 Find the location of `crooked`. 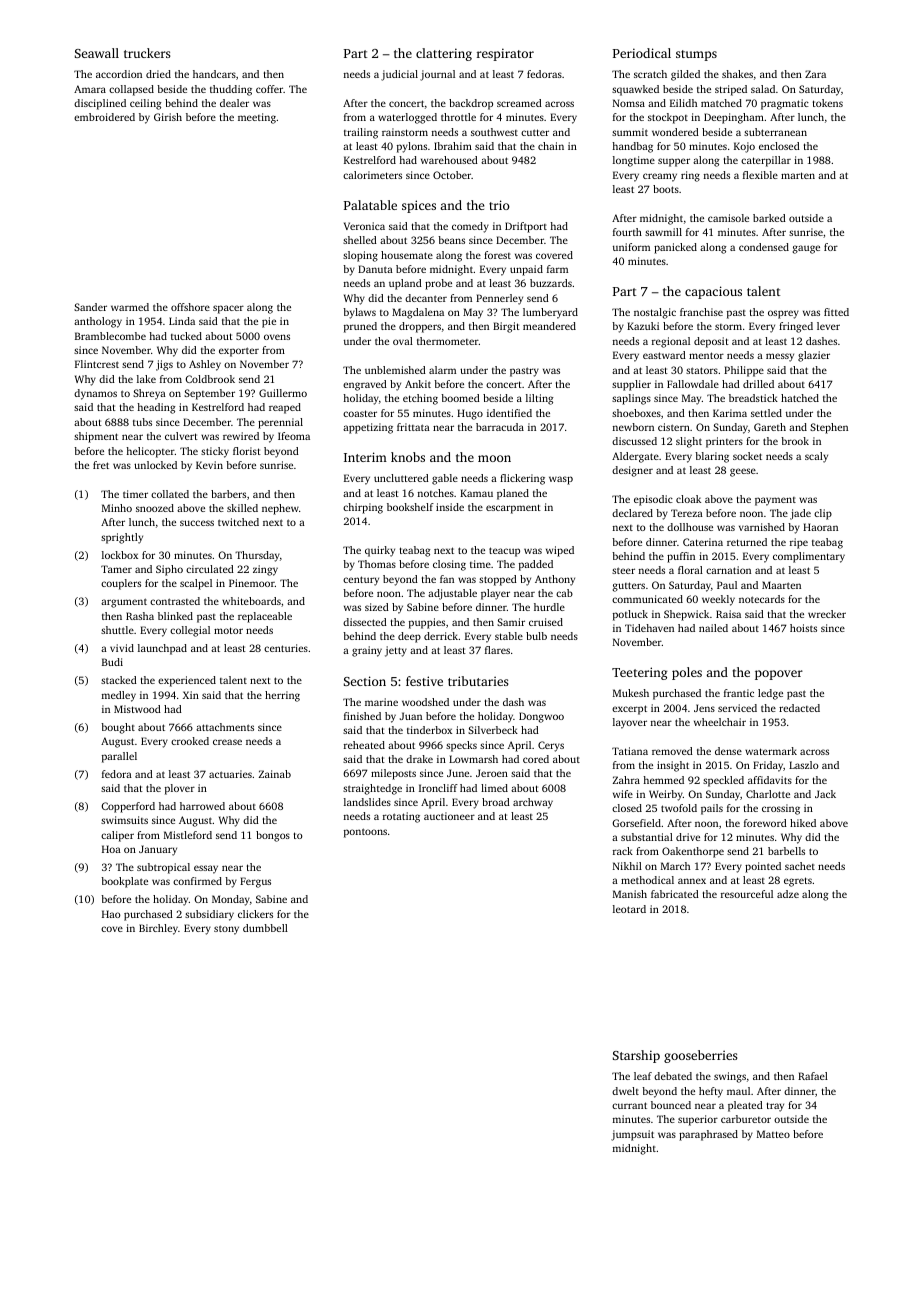

crooked is located at coordinates (190, 741).
